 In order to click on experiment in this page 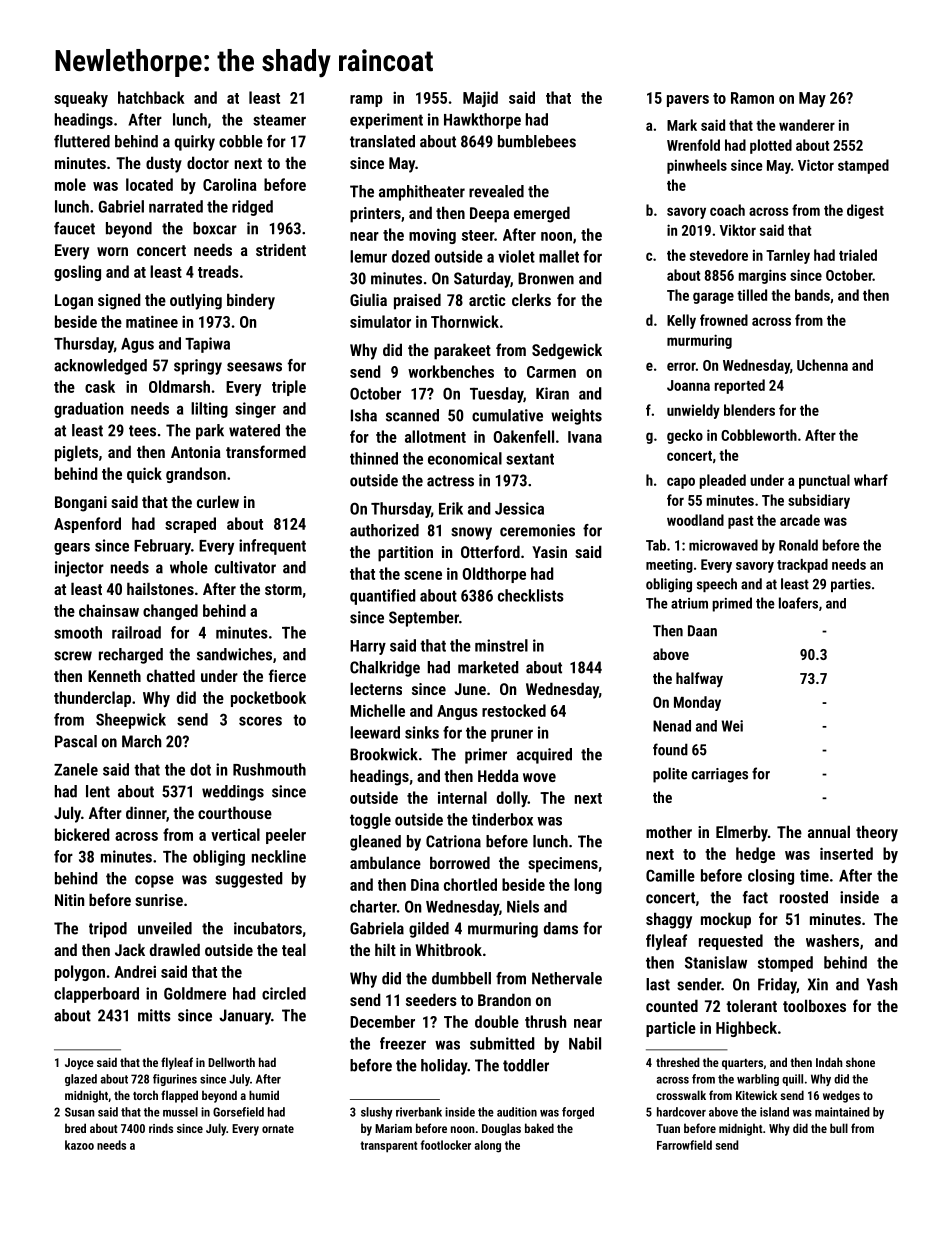, I will do `click(386, 121)`.
